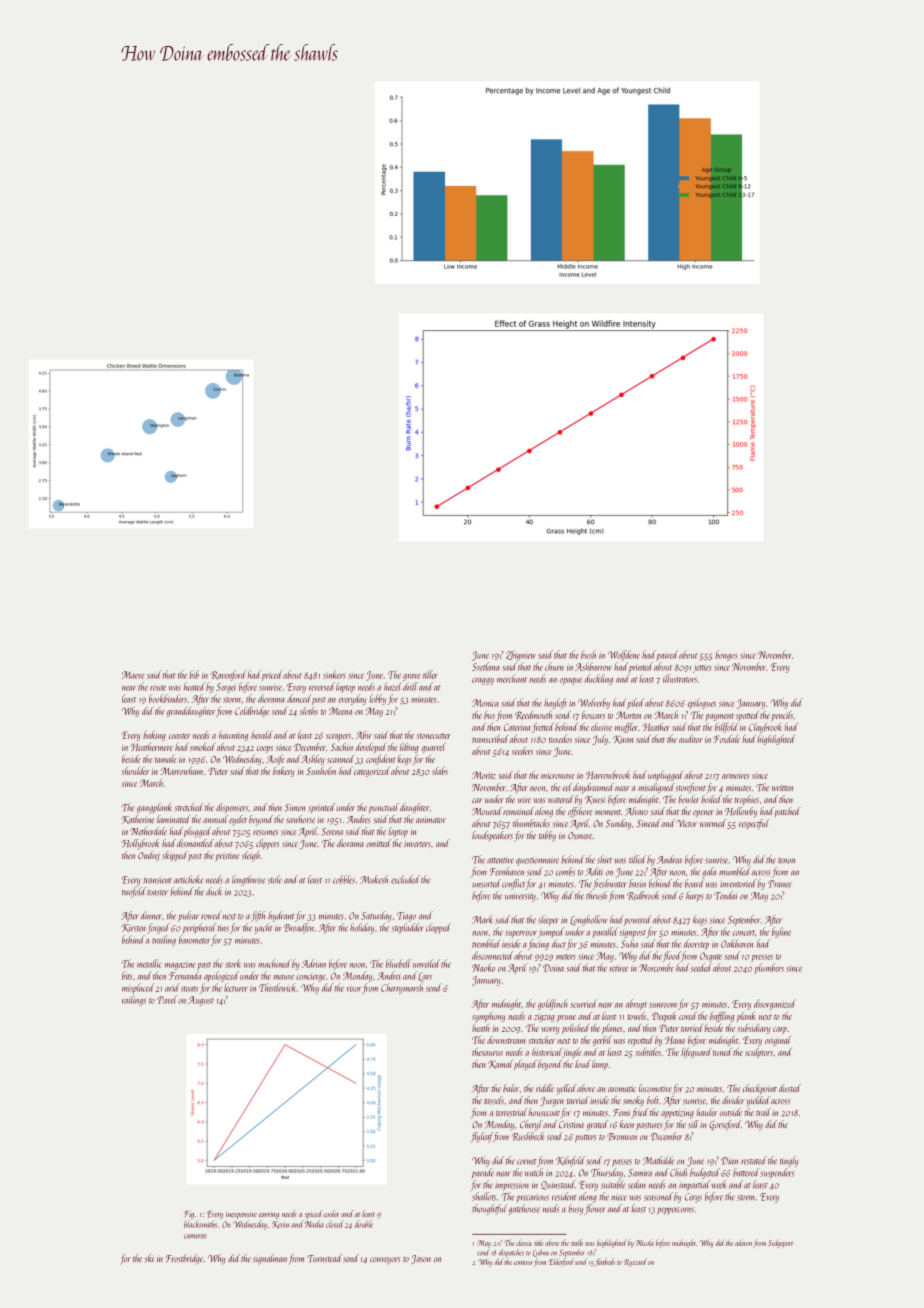 The width and height of the screenshot is (924, 1308). Describe the element at coordinates (184, 1259) in the screenshot. I see `Frostbridge` at that location.
